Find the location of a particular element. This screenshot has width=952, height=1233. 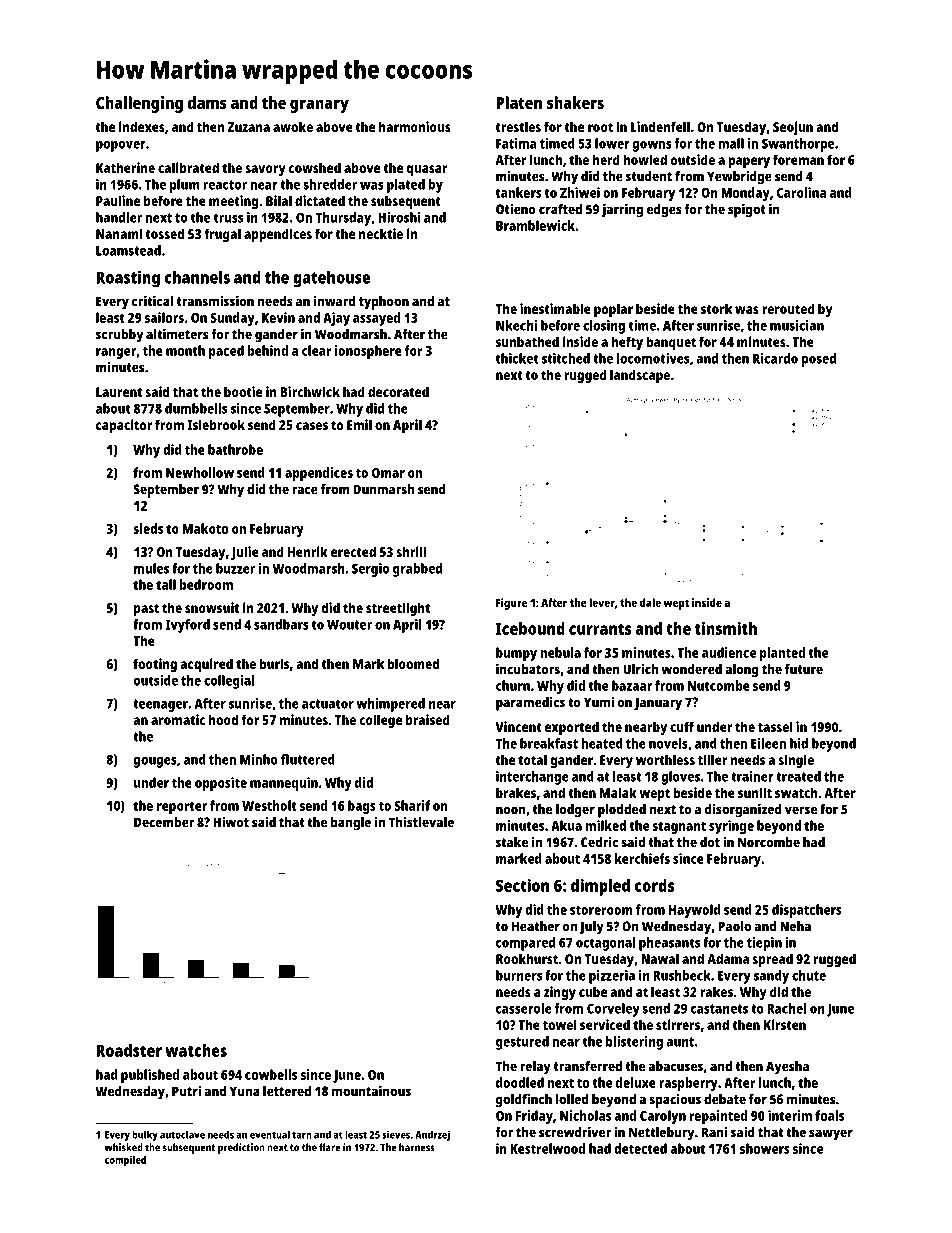

tassel is located at coordinates (775, 726).
